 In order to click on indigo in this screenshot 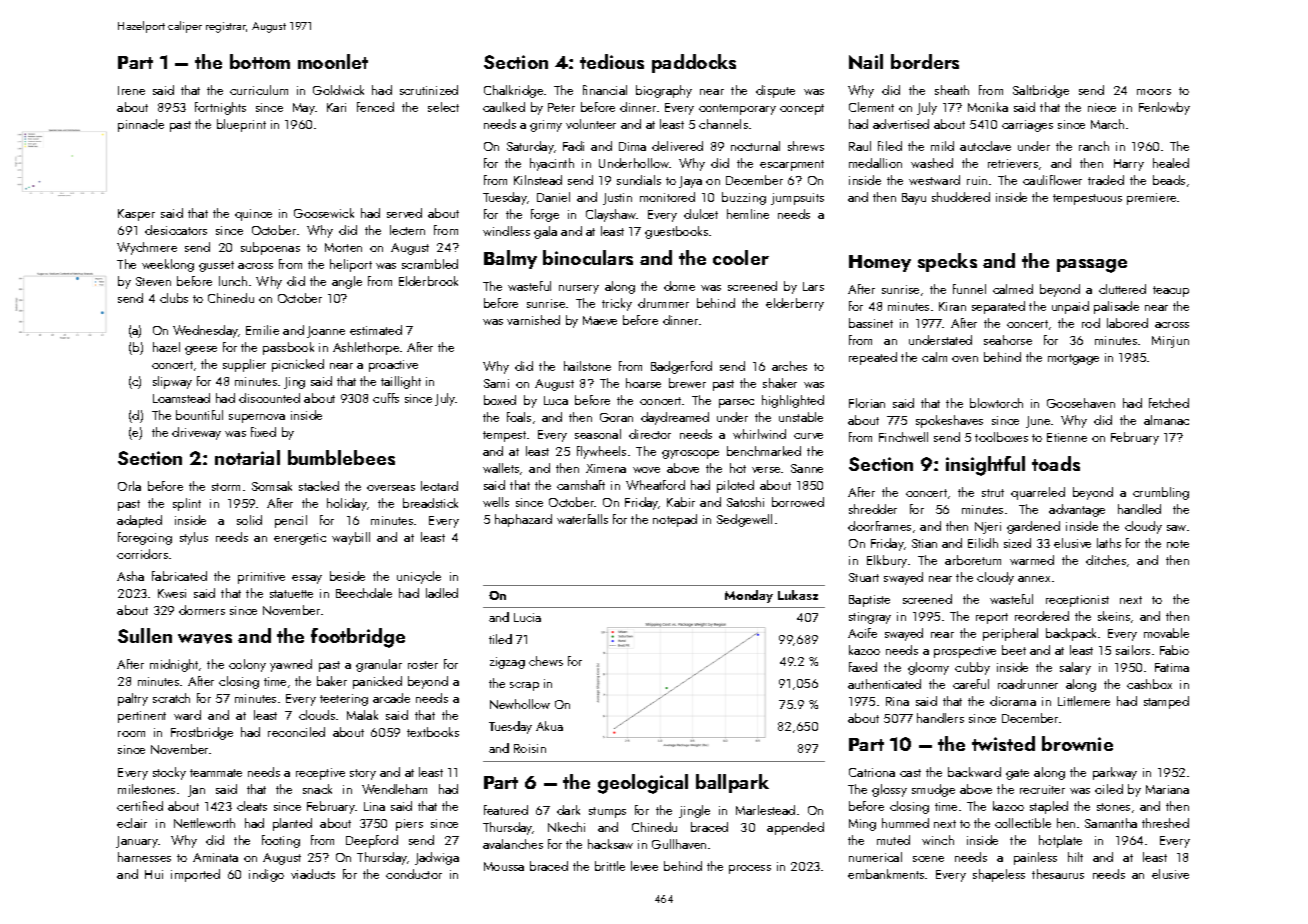, I will do `click(266, 875)`.
